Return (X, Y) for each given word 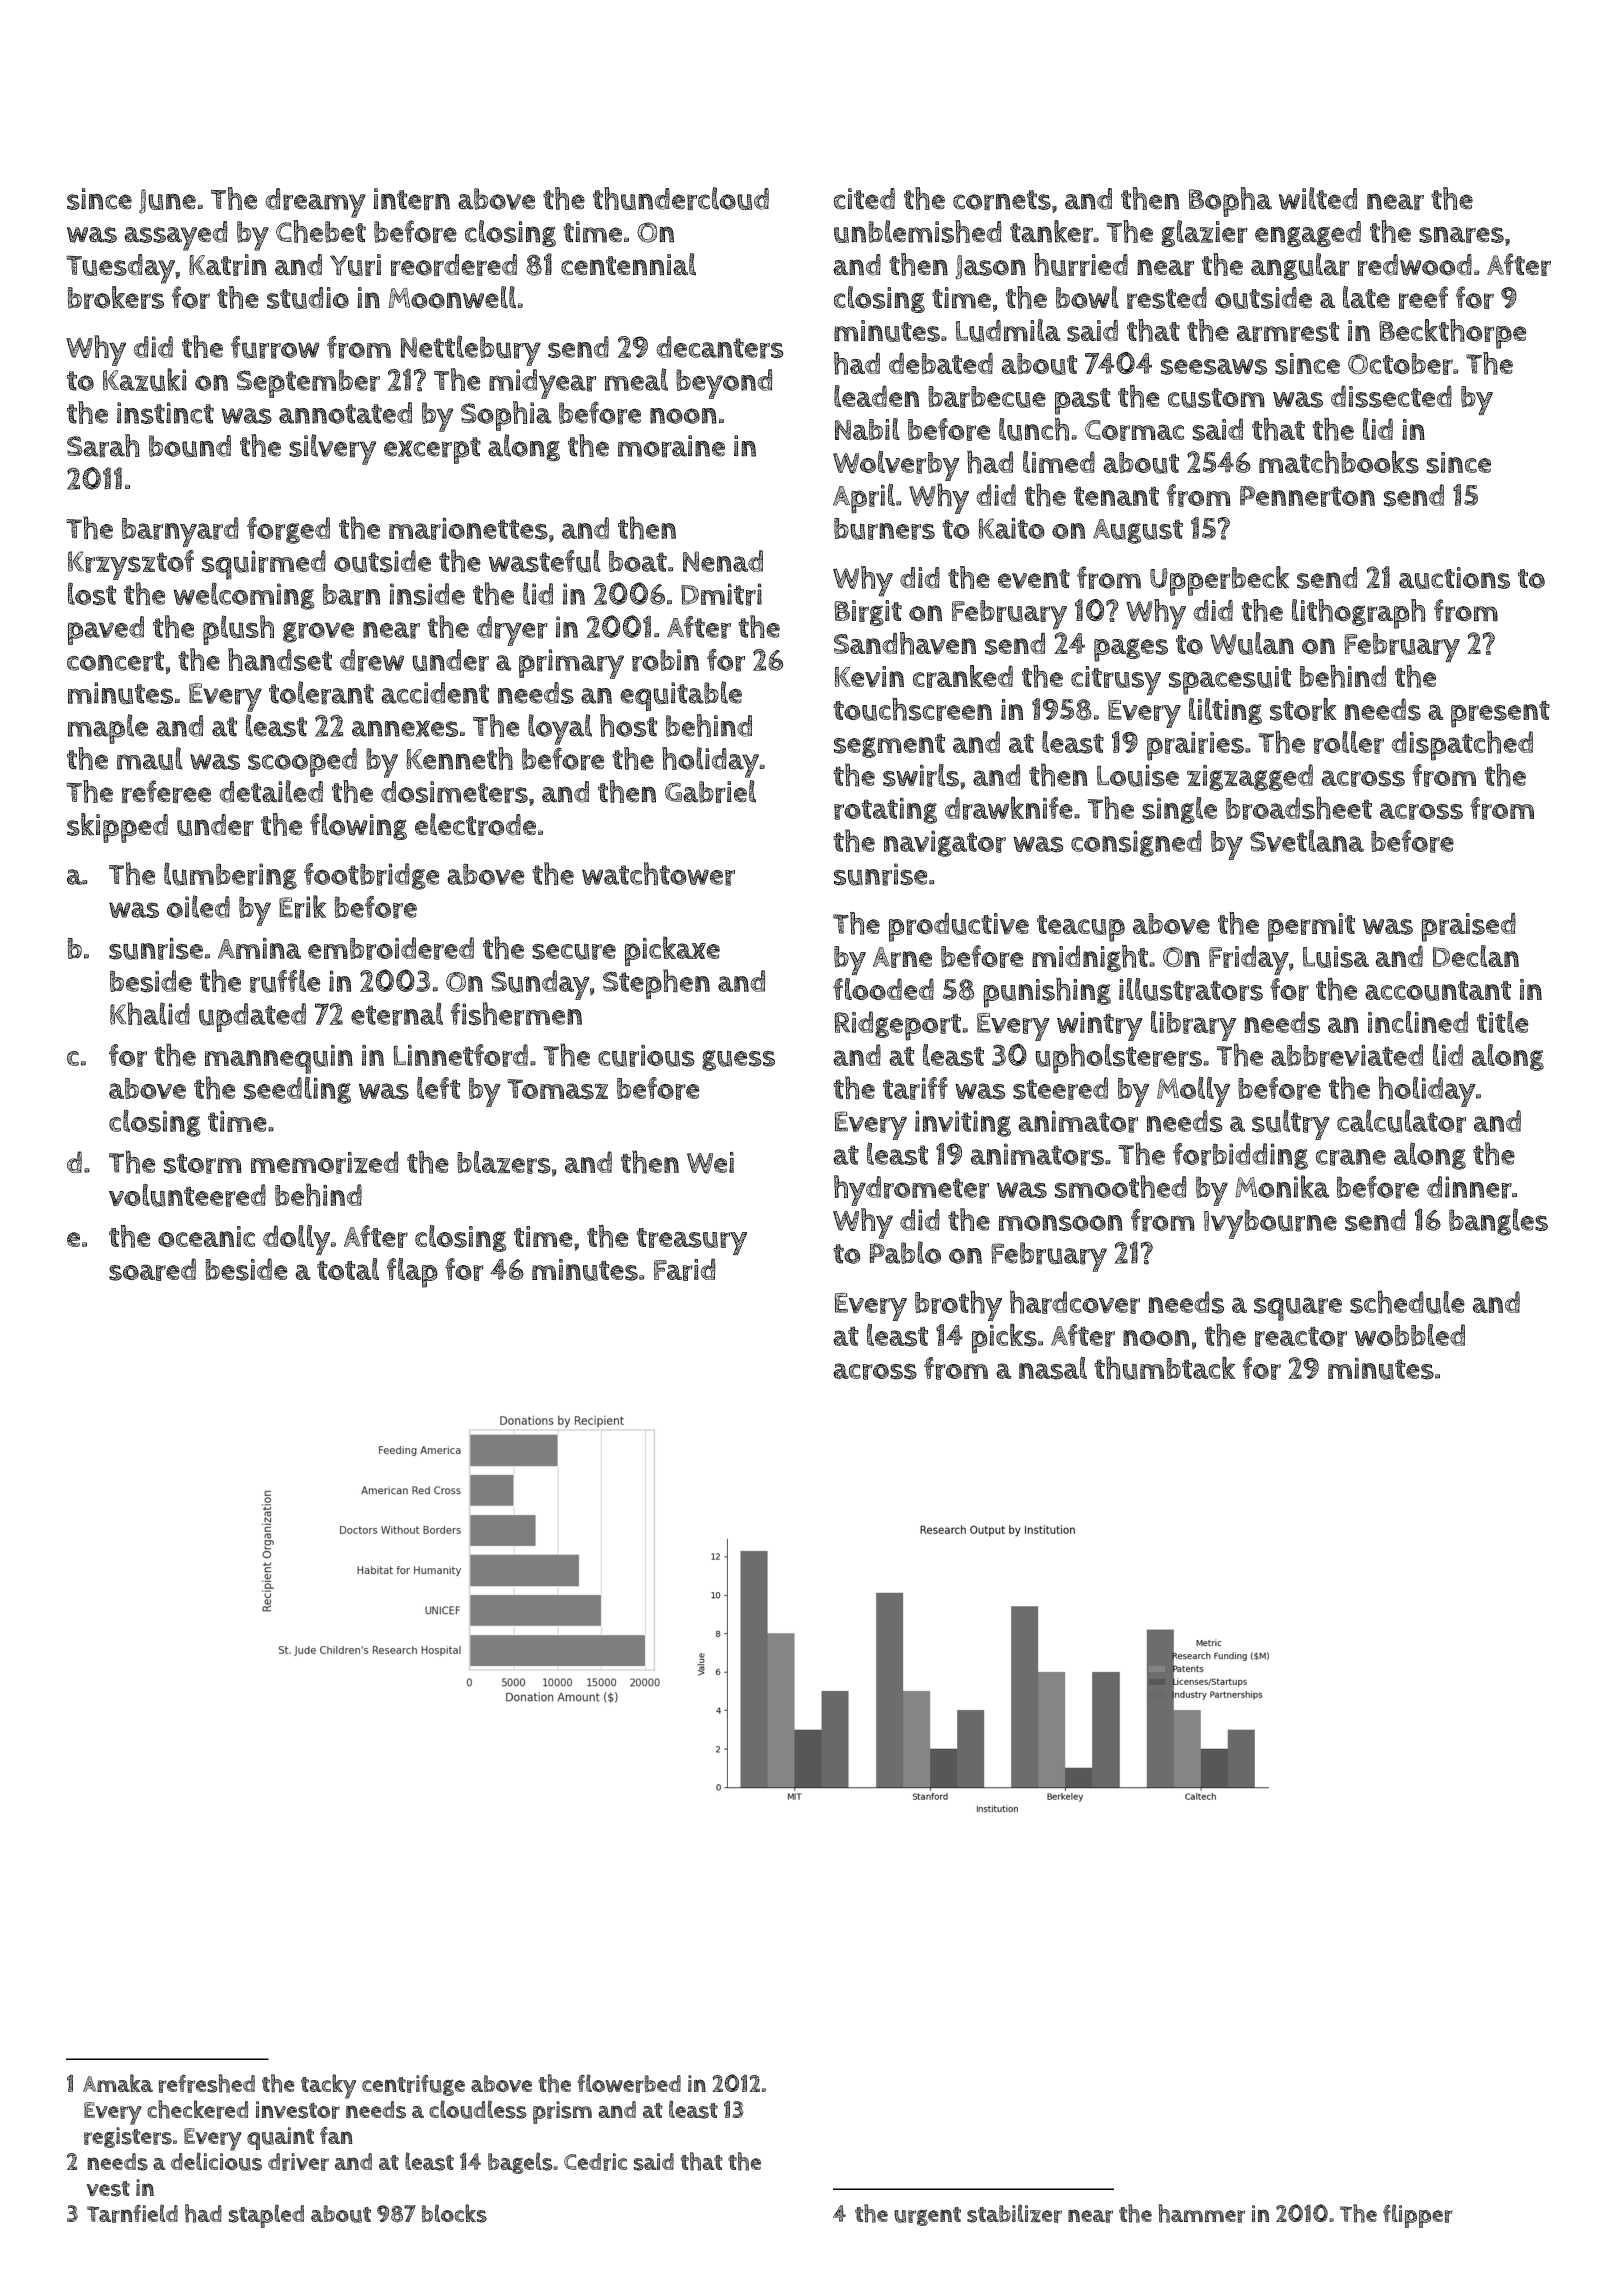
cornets (1002, 200)
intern (412, 199)
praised (1468, 927)
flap (412, 1273)
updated (252, 1017)
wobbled (1410, 1335)
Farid (685, 1269)
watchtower (658, 874)
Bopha (1230, 202)
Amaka (118, 2083)
